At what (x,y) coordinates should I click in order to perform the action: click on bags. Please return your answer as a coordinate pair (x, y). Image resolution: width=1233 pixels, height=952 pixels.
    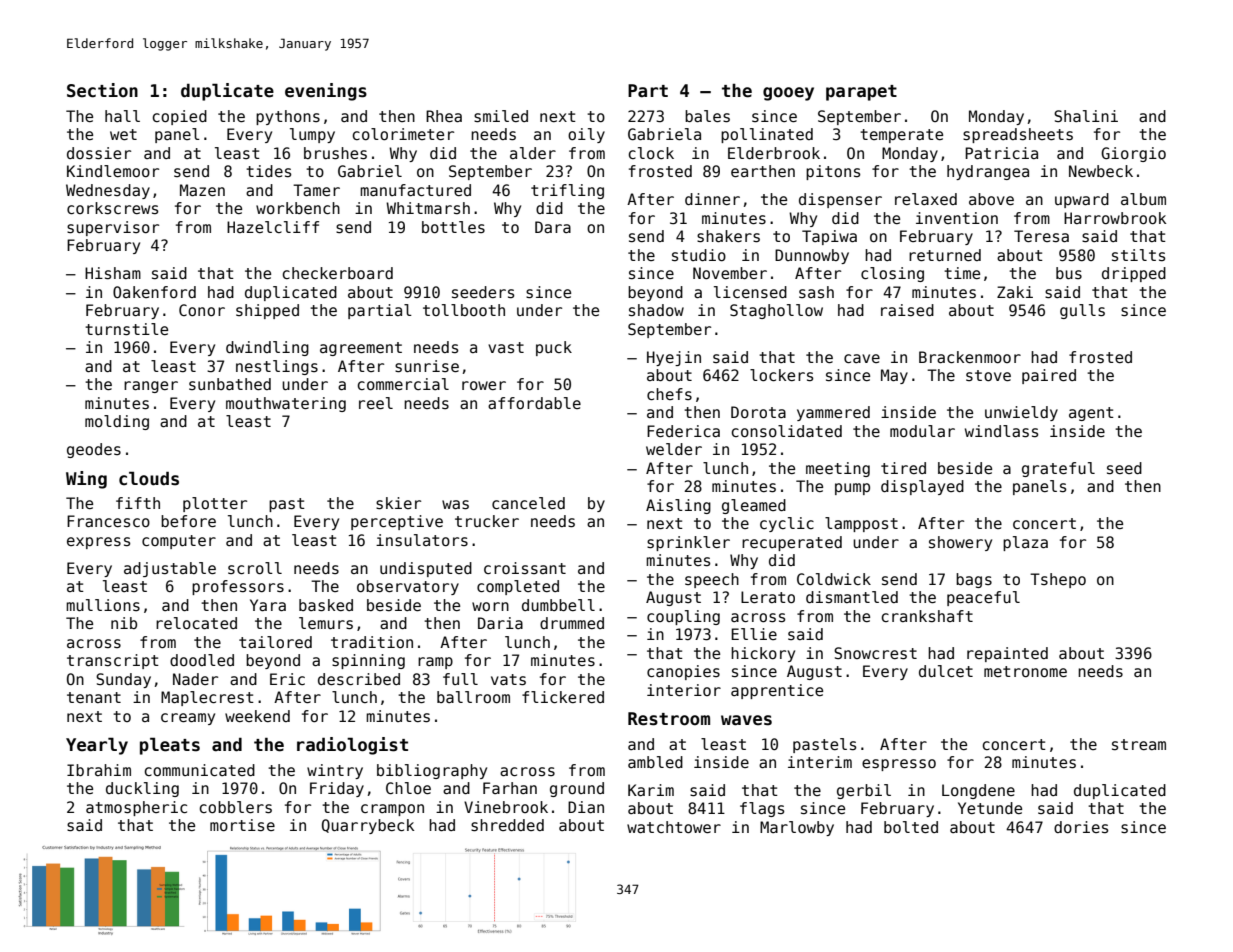
    Looking at the image, I should click on (974, 580).
